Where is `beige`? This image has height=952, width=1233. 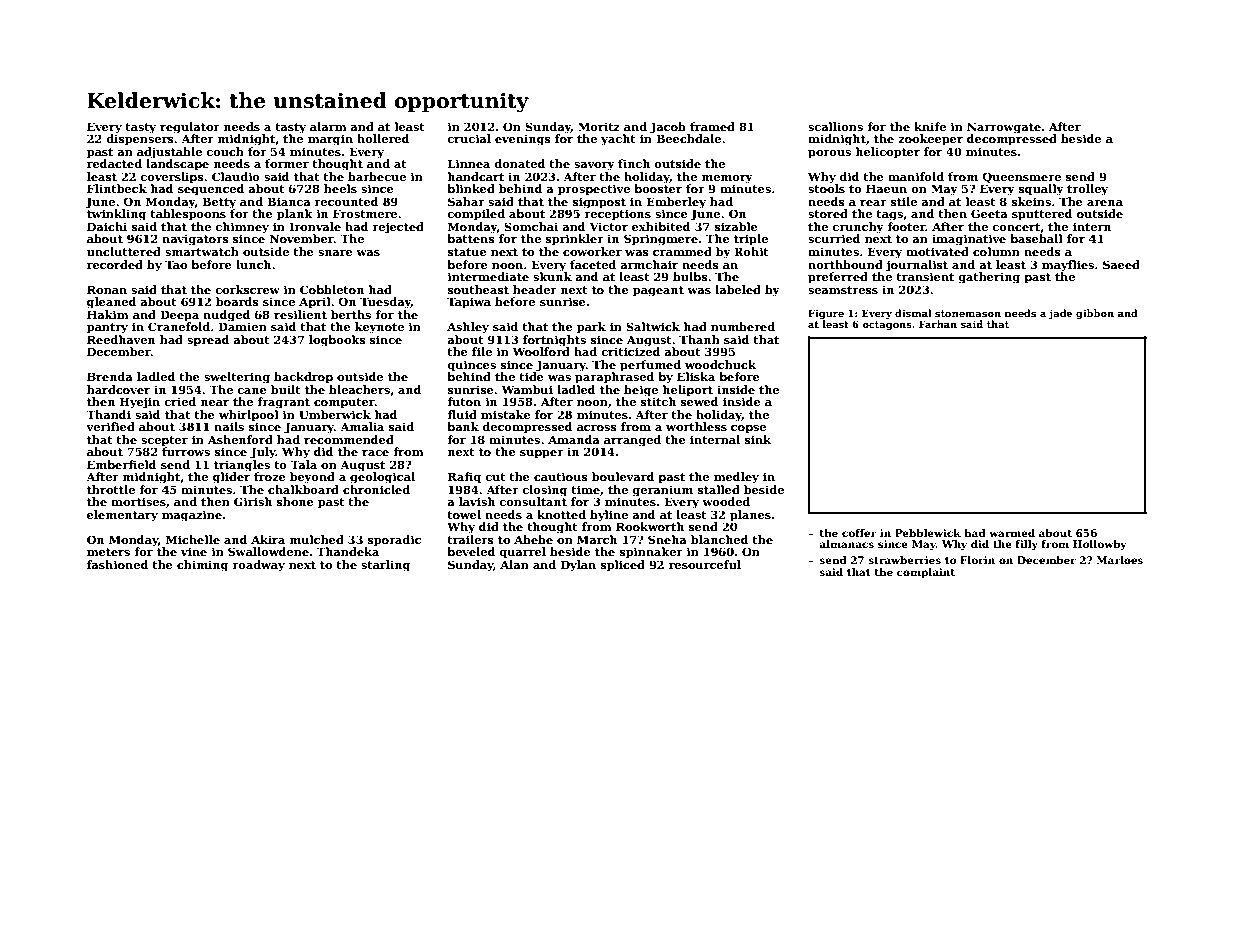 beige is located at coordinates (641, 391).
